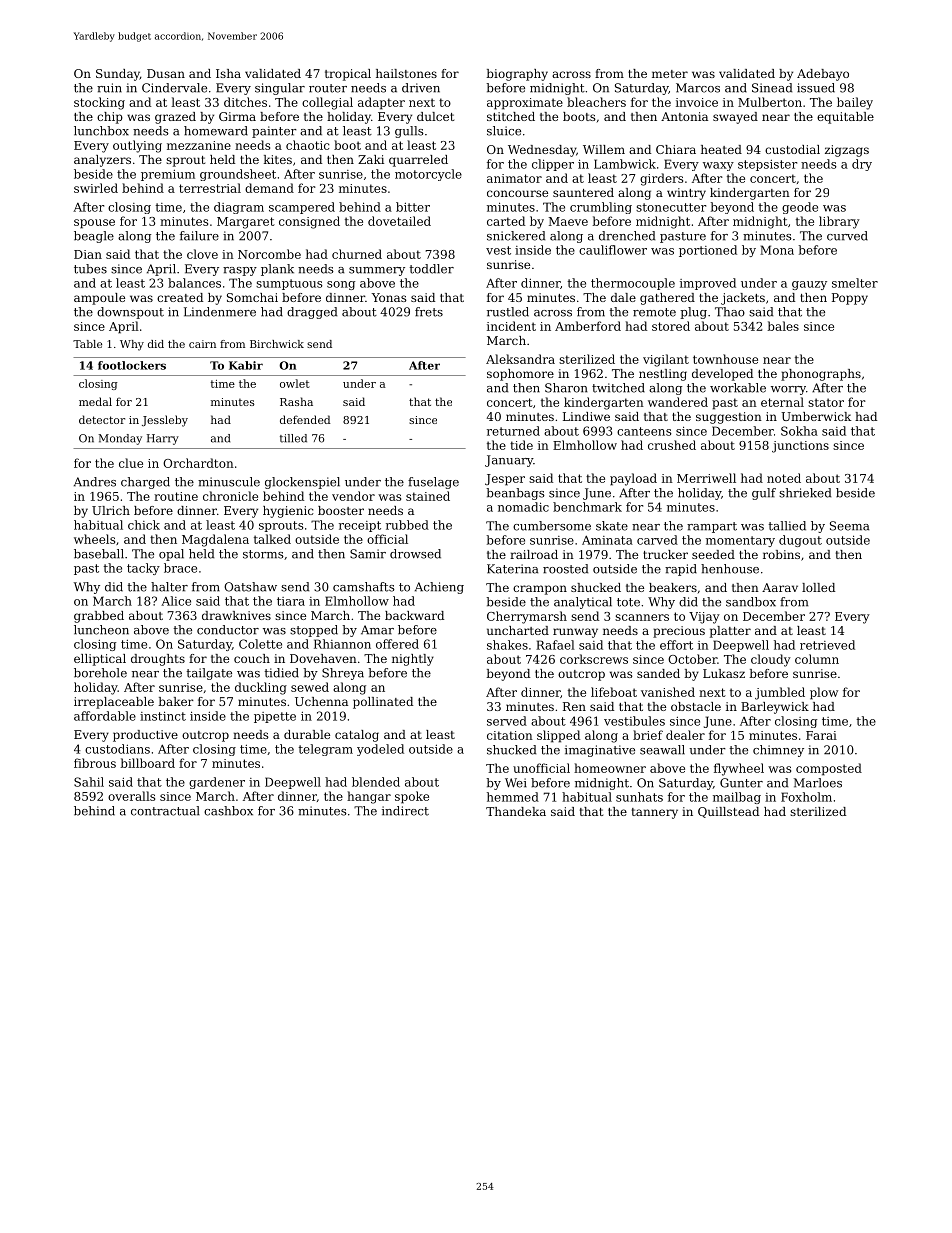 This page has height=1233, width=952. I want to click on Jesper, so click(505, 480).
